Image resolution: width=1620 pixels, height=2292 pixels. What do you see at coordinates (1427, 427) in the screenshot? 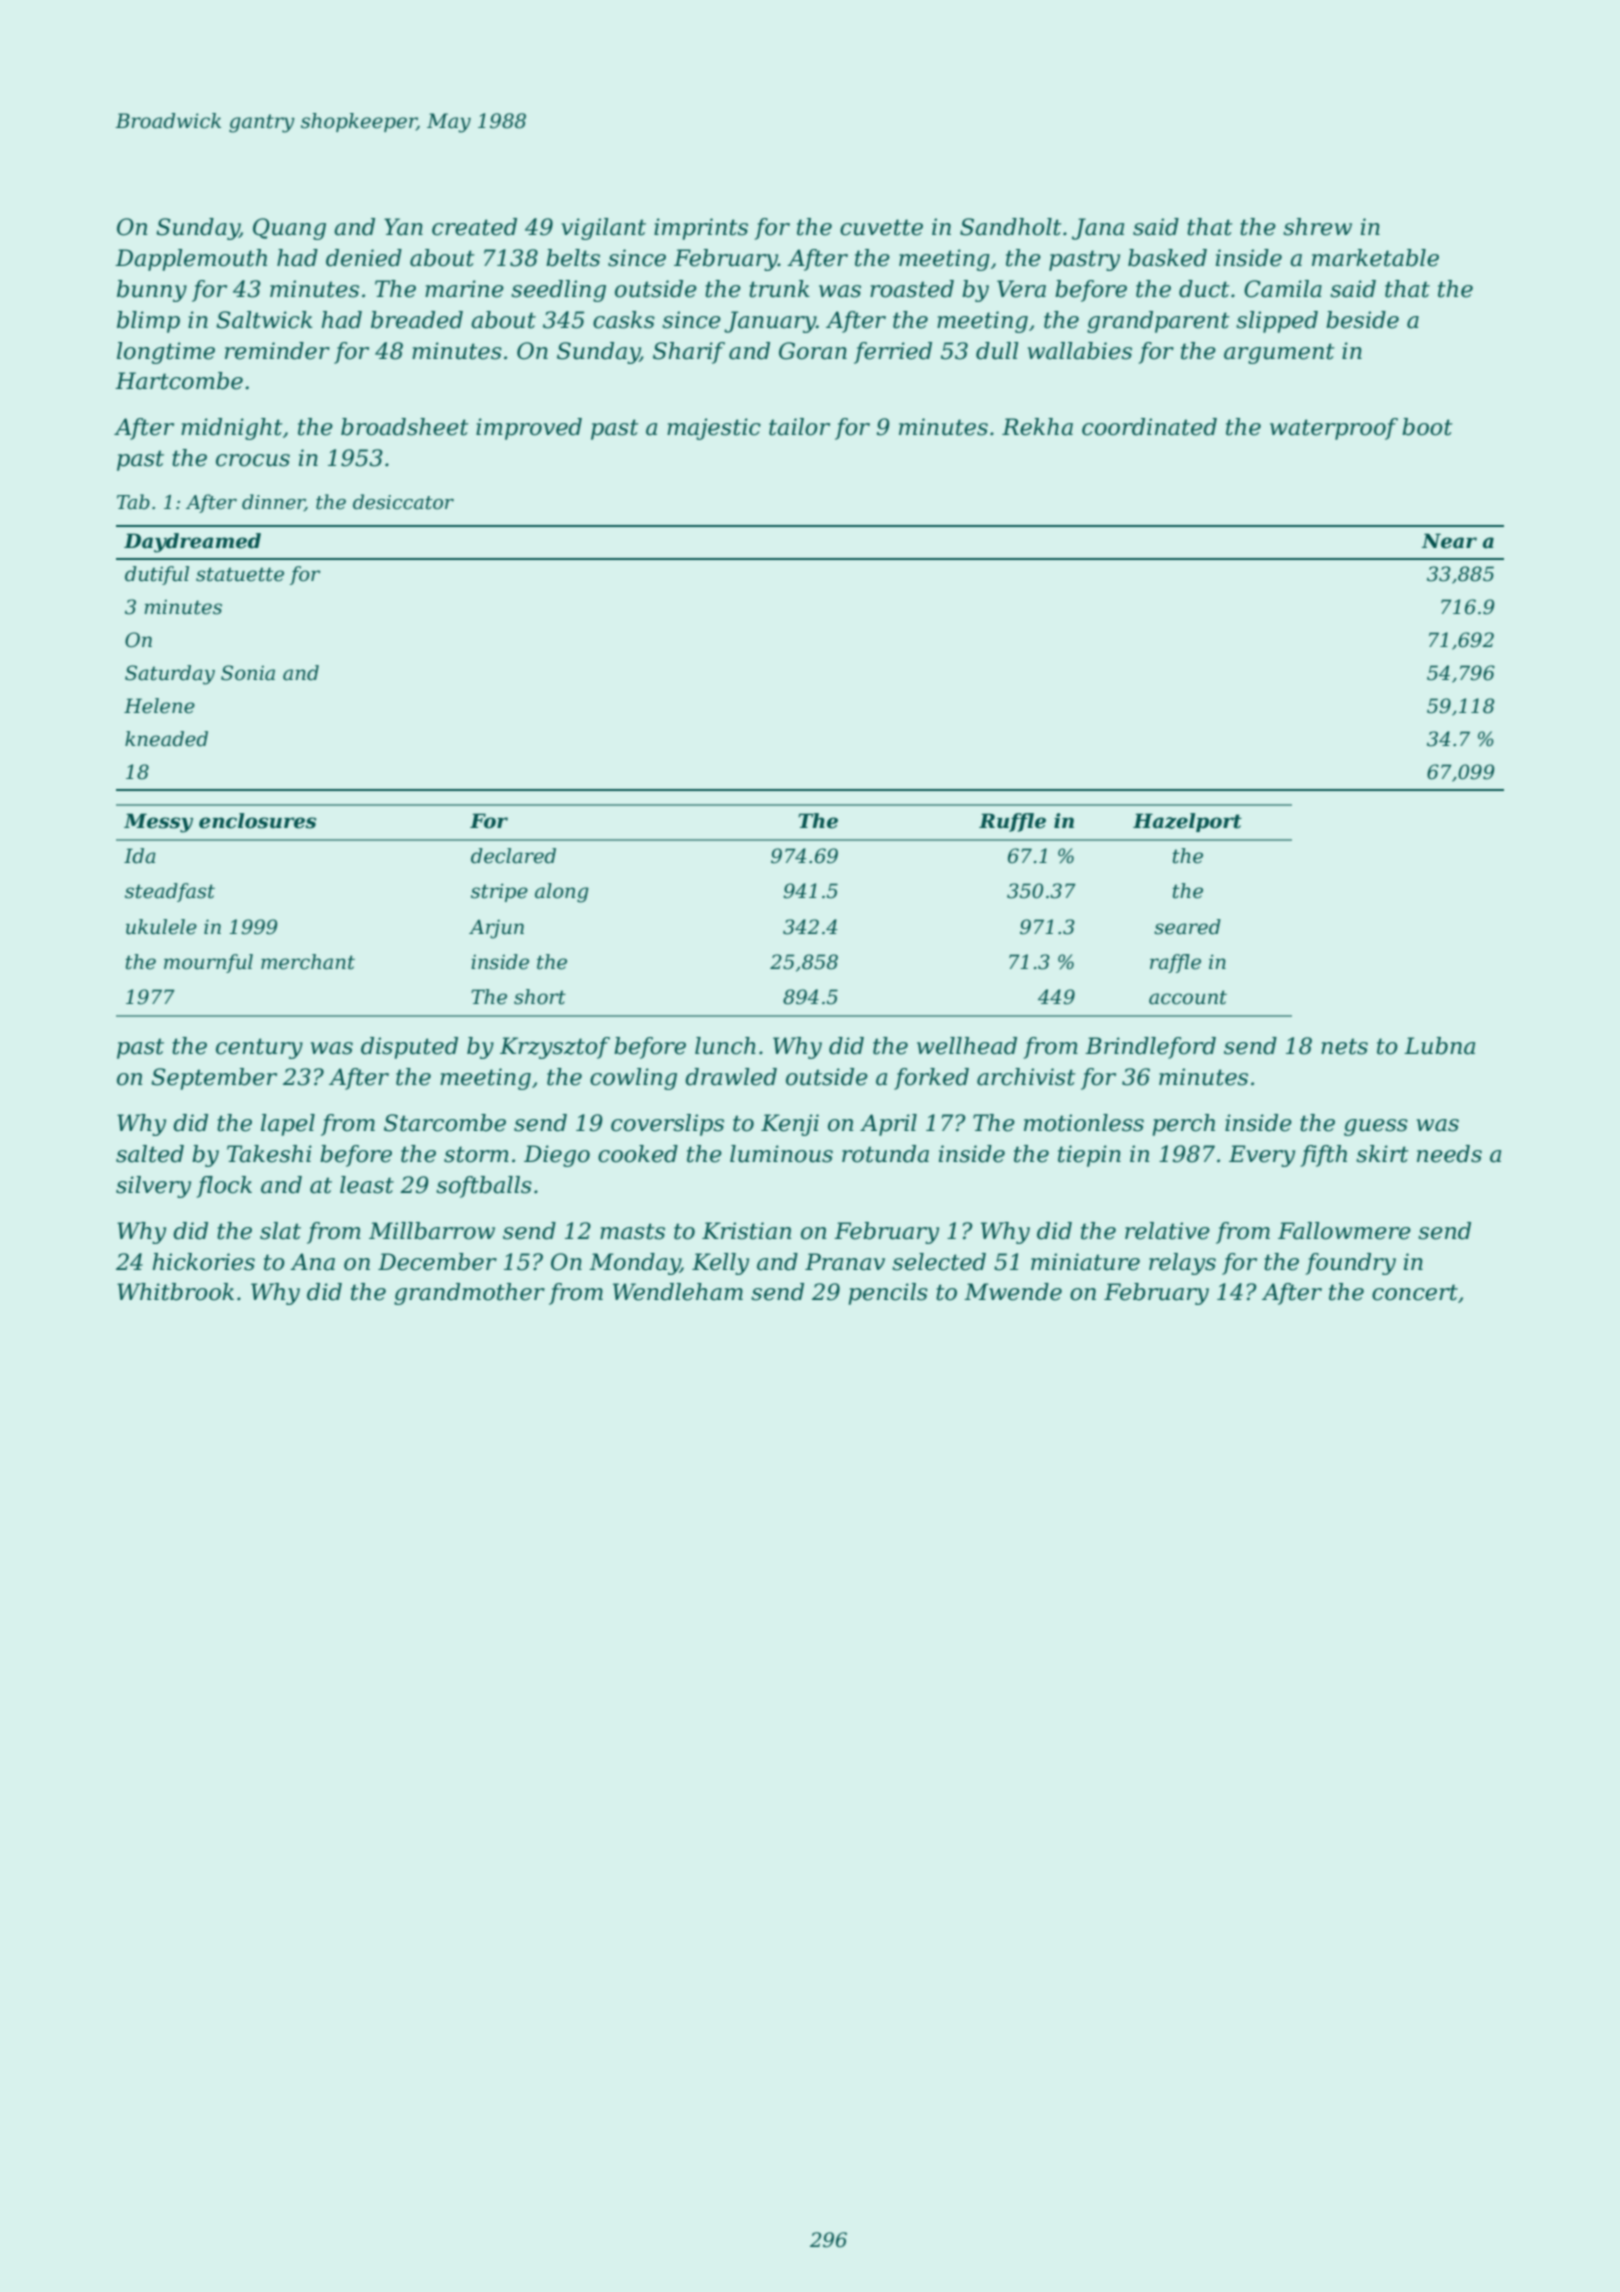
I see `boot` at bounding box center [1427, 427].
